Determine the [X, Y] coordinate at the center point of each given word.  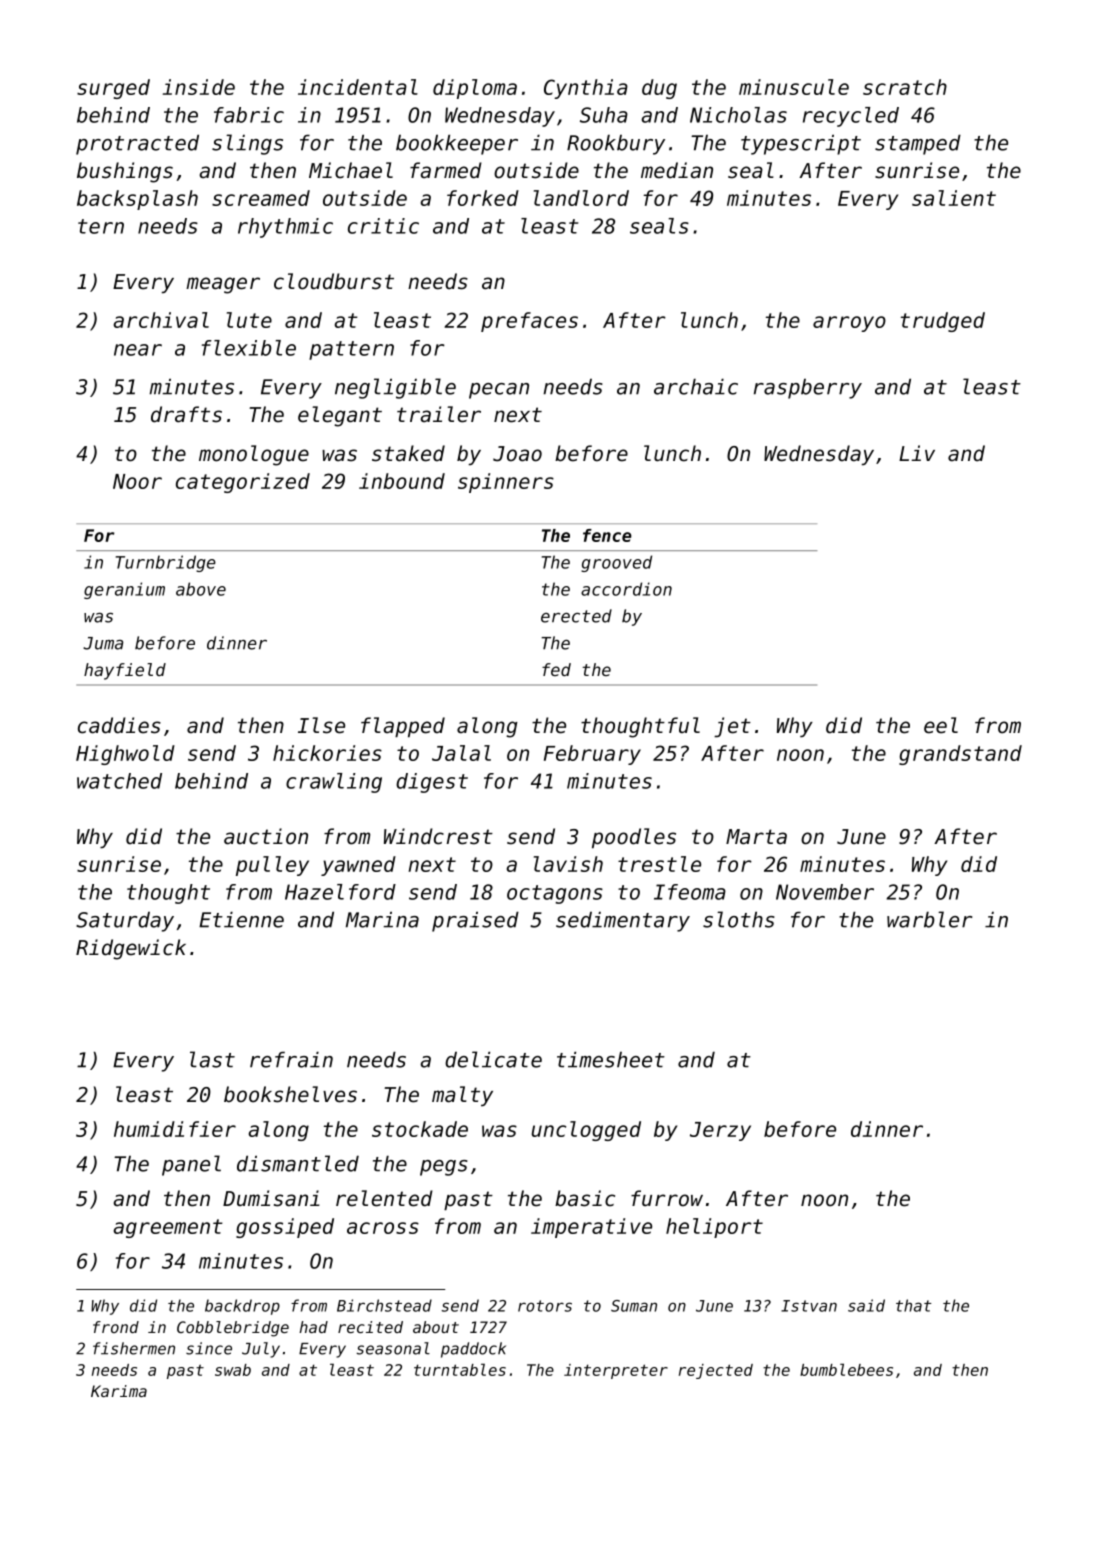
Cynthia [586, 89]
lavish [568, 864]
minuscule [794, 87]
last [212, 1059]
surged [113, 89]
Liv [917, 453]
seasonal [393, 1348]
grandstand [960, 755]
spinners [506, 483]
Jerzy [720, 1131]
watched [119, 781]
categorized [243, 483]
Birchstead [384, 1305]
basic [585, 1198]
